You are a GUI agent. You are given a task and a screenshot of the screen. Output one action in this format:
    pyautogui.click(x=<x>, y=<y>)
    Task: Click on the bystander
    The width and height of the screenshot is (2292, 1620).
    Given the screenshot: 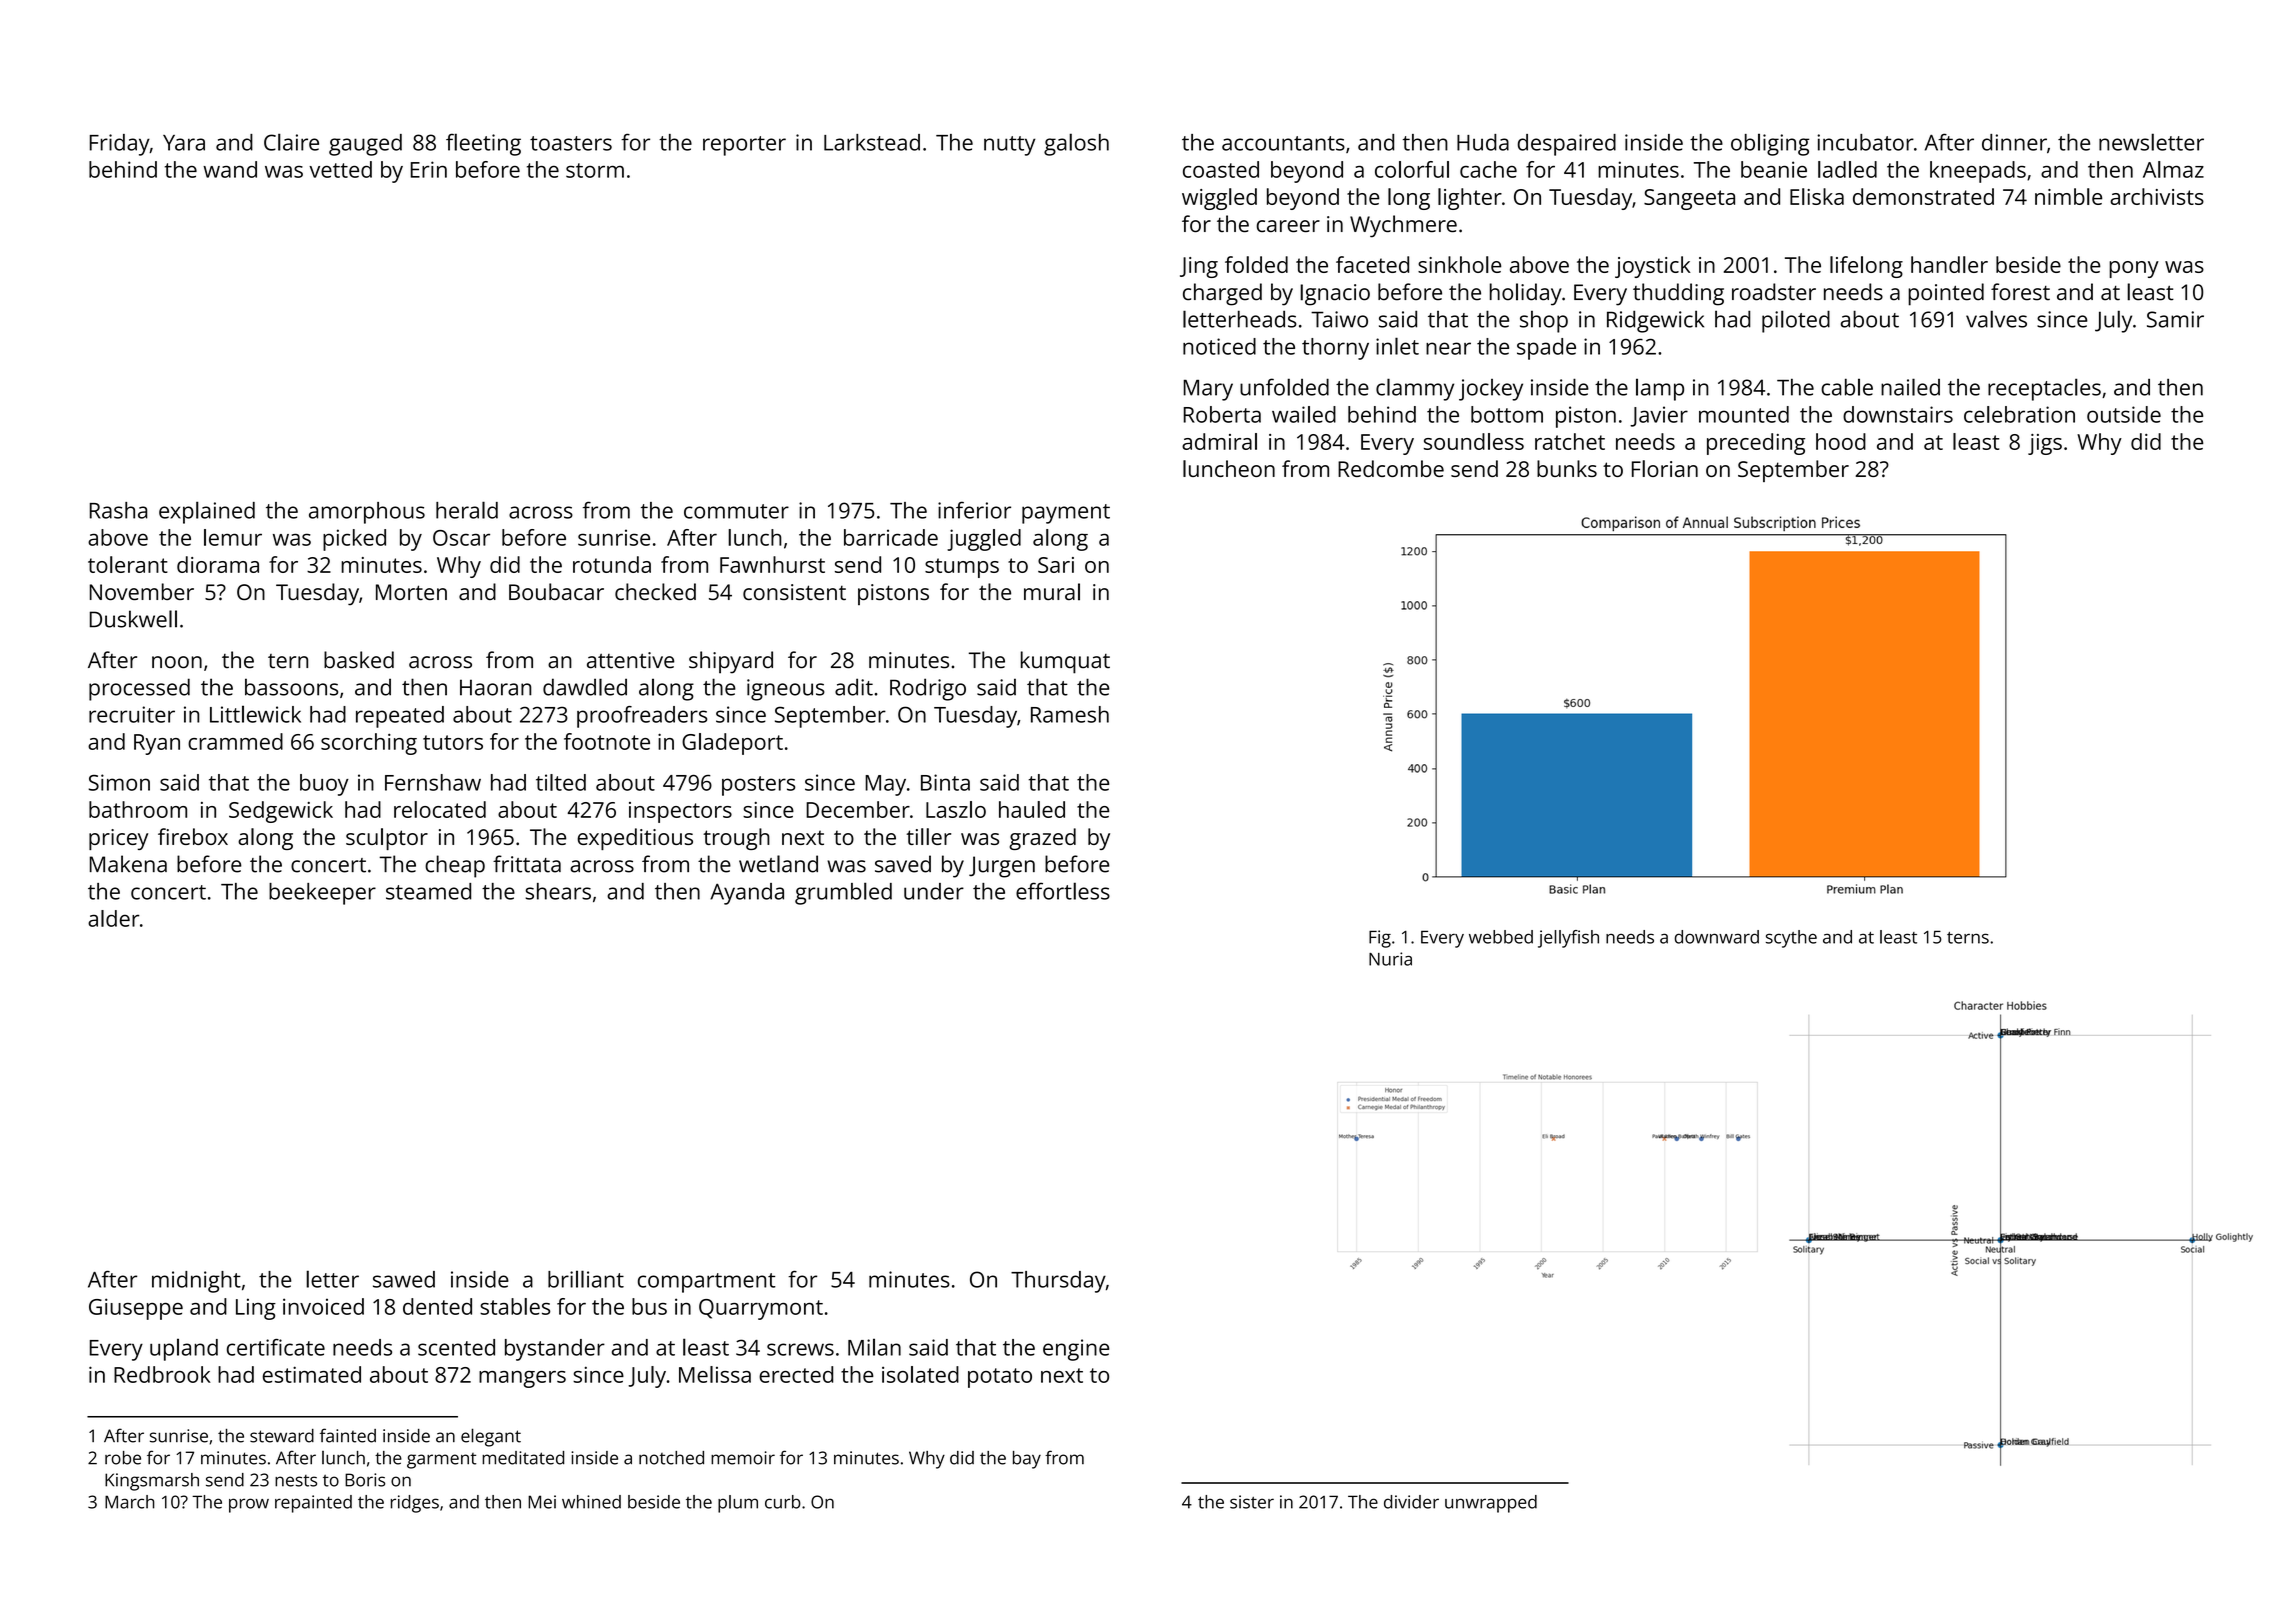 What is the action you would take?
    pyautogui.click(x=555, y=1350)
